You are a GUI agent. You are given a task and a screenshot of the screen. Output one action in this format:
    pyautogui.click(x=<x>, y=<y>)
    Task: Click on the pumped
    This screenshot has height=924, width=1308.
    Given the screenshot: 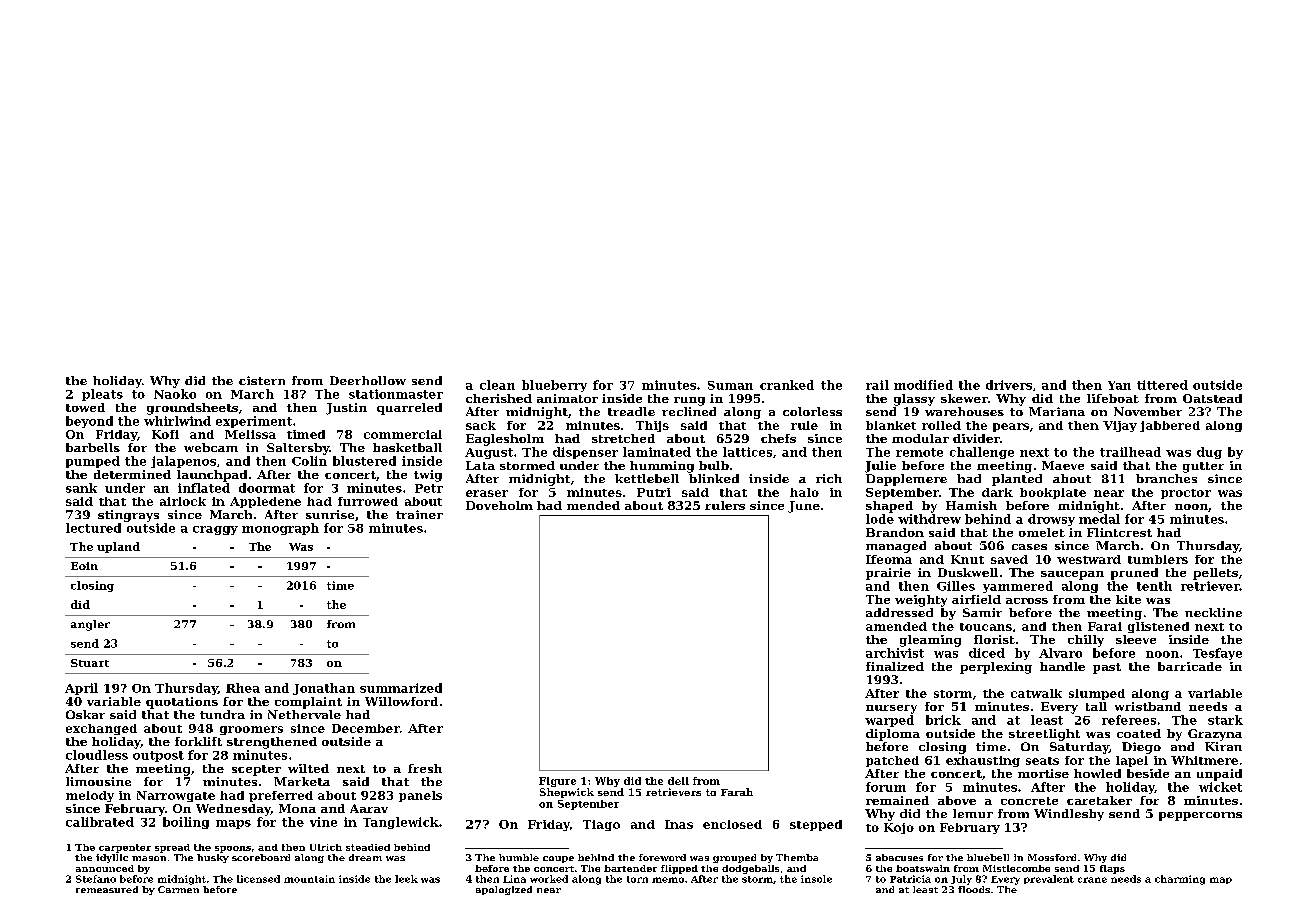 What is the action you would take?
    pyautogui.click(x=93, y=462)
